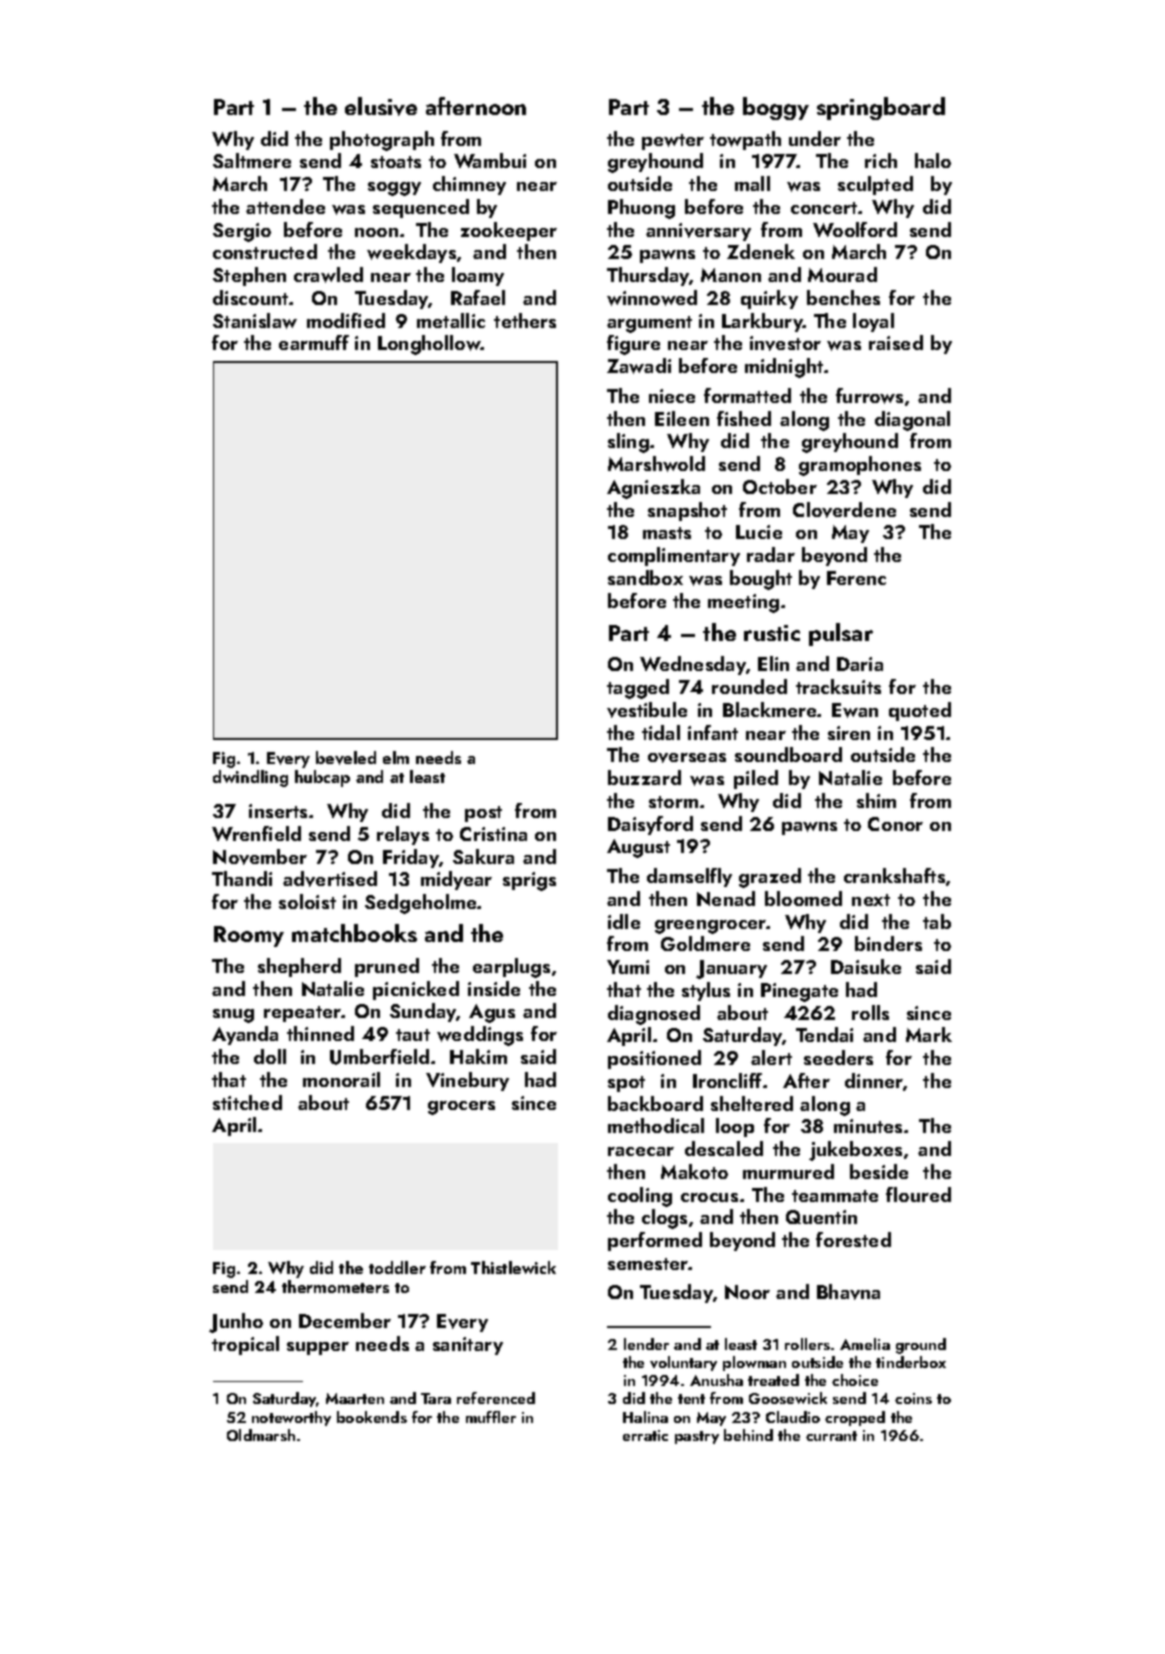  Describe the element at coordinates (933, 160) in the screenshot. I see `halo` at that location.
